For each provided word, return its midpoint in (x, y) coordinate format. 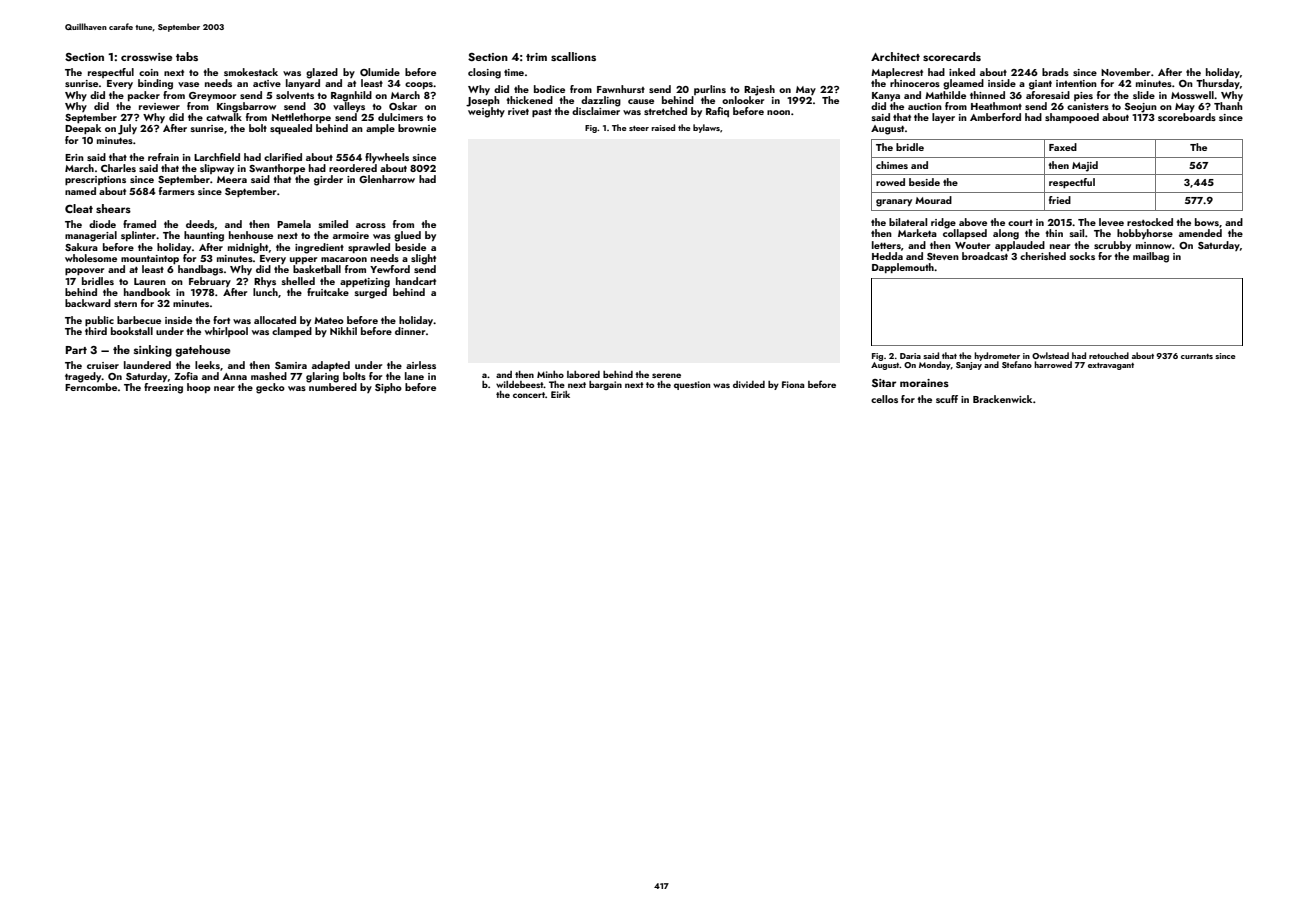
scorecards (952, 56)
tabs (187, 56)
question (692, 385)
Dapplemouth (903, 268)
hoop (199, 388)
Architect (895, 56)
